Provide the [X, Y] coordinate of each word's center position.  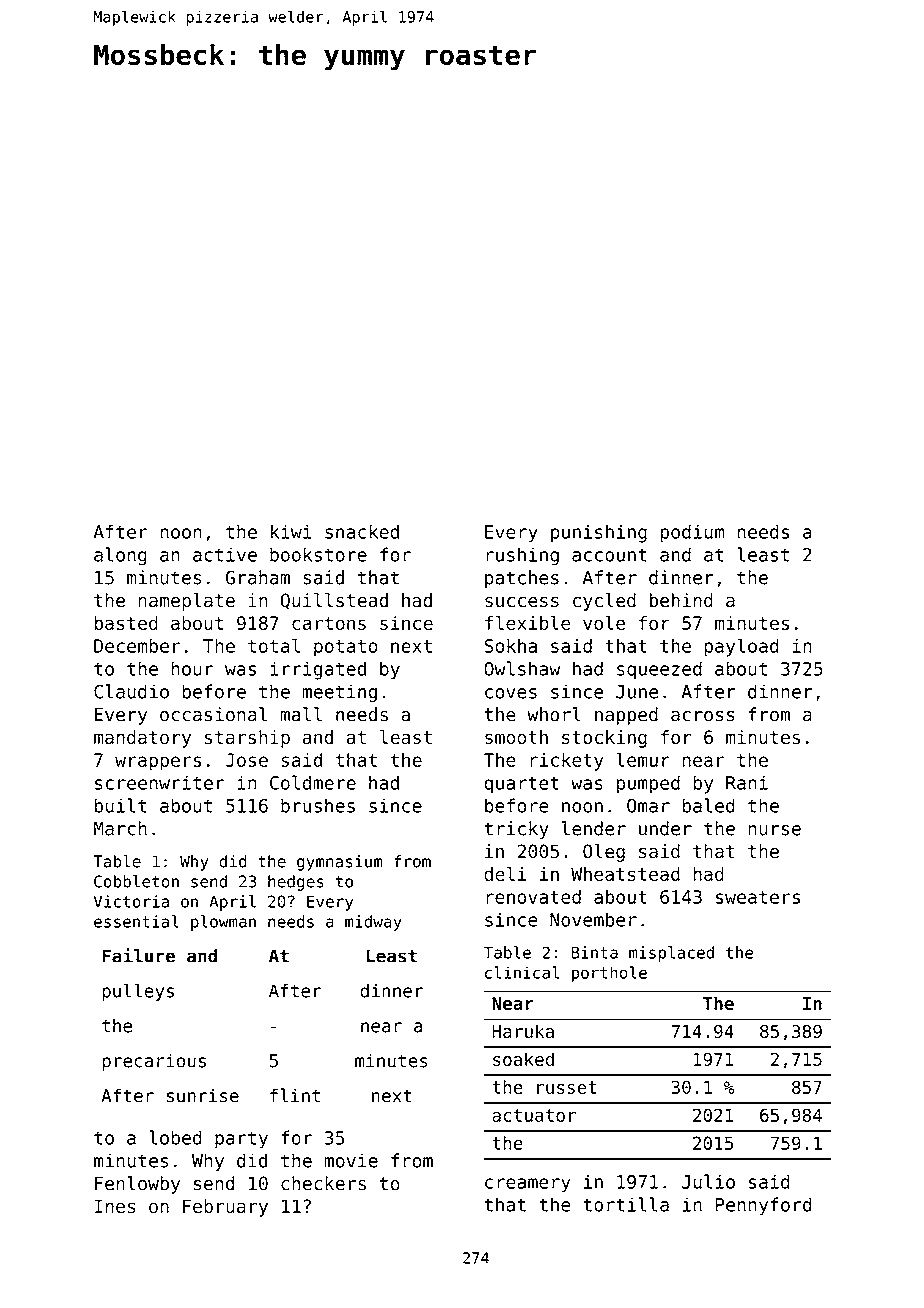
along [120, 556]
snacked [362, 531]
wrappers [158, 763]
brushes [318, 805]
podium [692, 533]
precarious [154, 1062]
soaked [523, 1059]
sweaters [758, 897]
